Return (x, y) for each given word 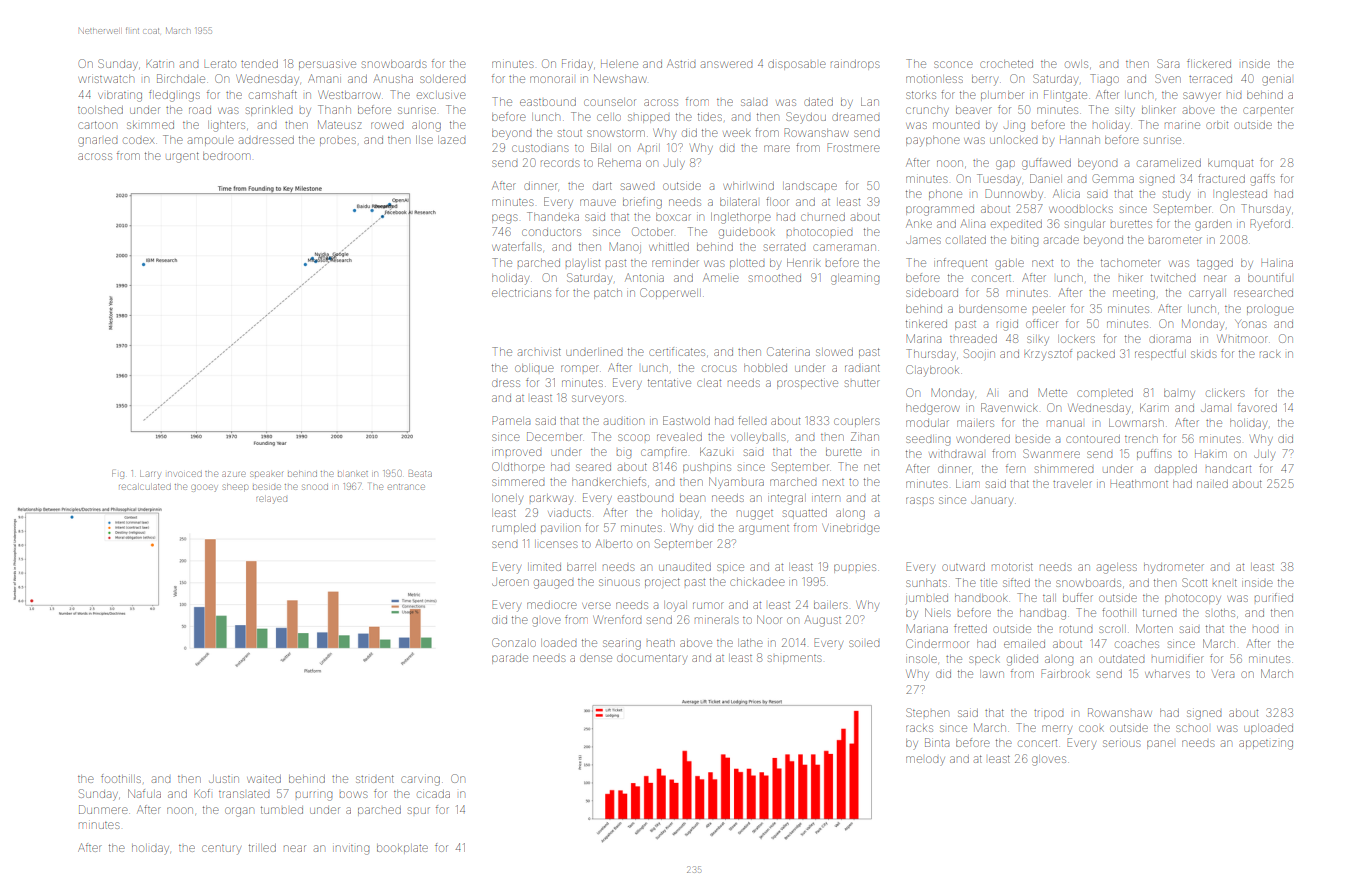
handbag (1043, 614)
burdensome (993, 309)
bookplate (402, 848)
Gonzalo (514, 642)
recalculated (145, 487)
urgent (182, 157)
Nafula (144, 793)
